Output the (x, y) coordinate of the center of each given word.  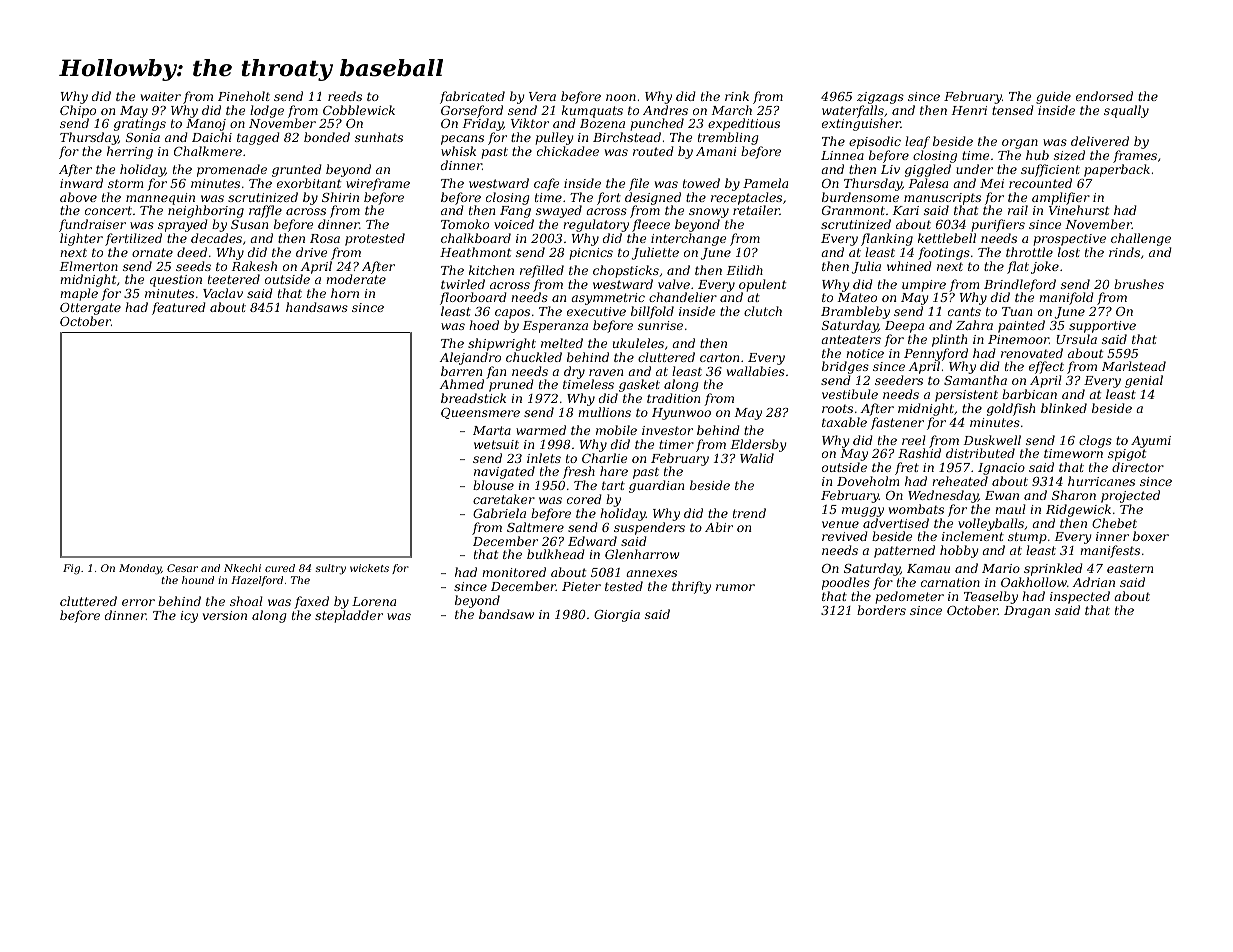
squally (1126, 111)
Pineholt (244, 96)
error (138, 602)
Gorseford (472, 112)
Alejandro (470, 358)
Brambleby (855, 312)
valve (674, 284)
